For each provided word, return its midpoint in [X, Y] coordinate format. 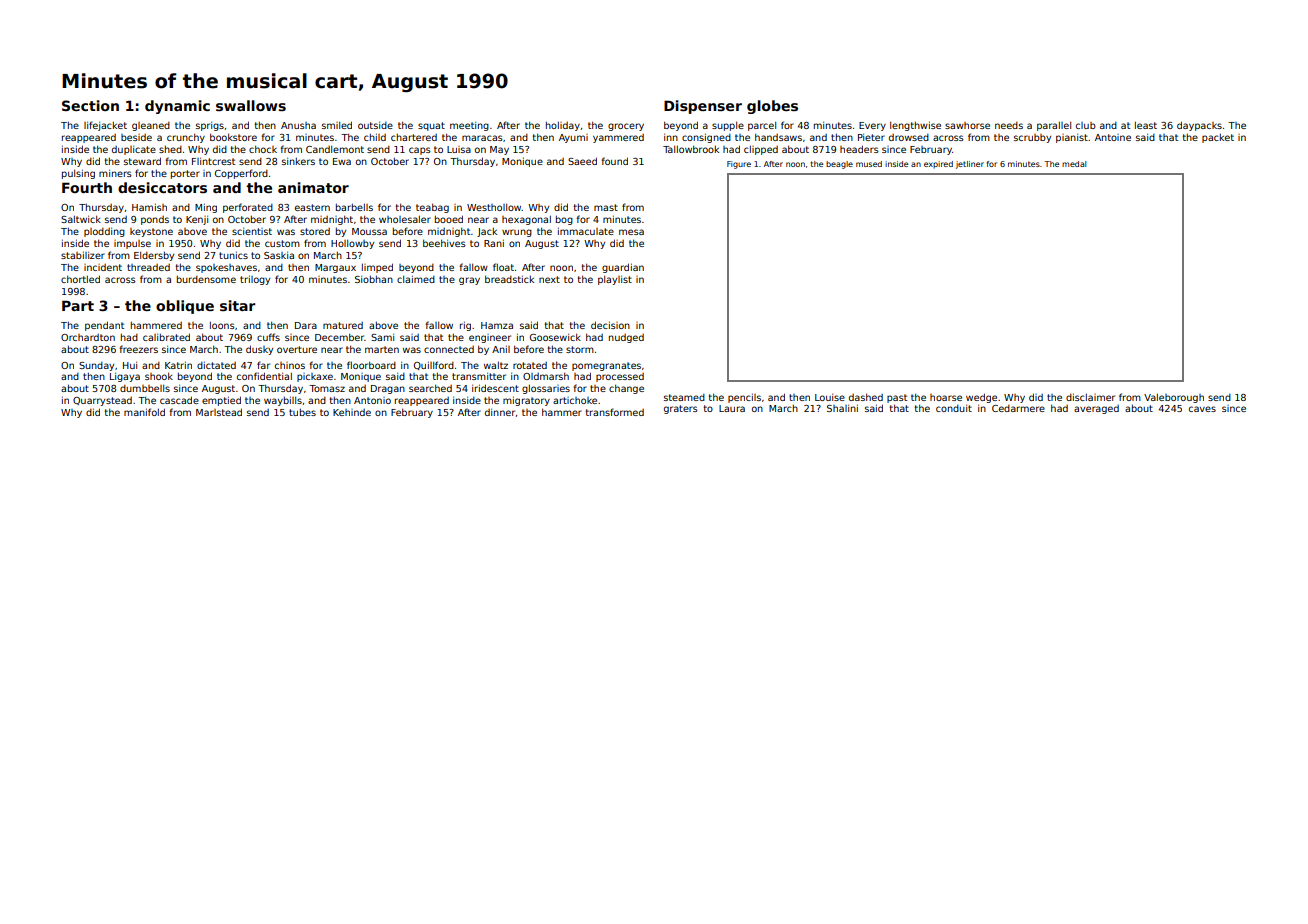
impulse [132, 244]
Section [90, 105]
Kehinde [352, 412]
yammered [618, 138]
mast [606, 207]
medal [1074, 164]
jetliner [970, 165]
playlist [615, 280]
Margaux [335, 268]
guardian [623, 268]
